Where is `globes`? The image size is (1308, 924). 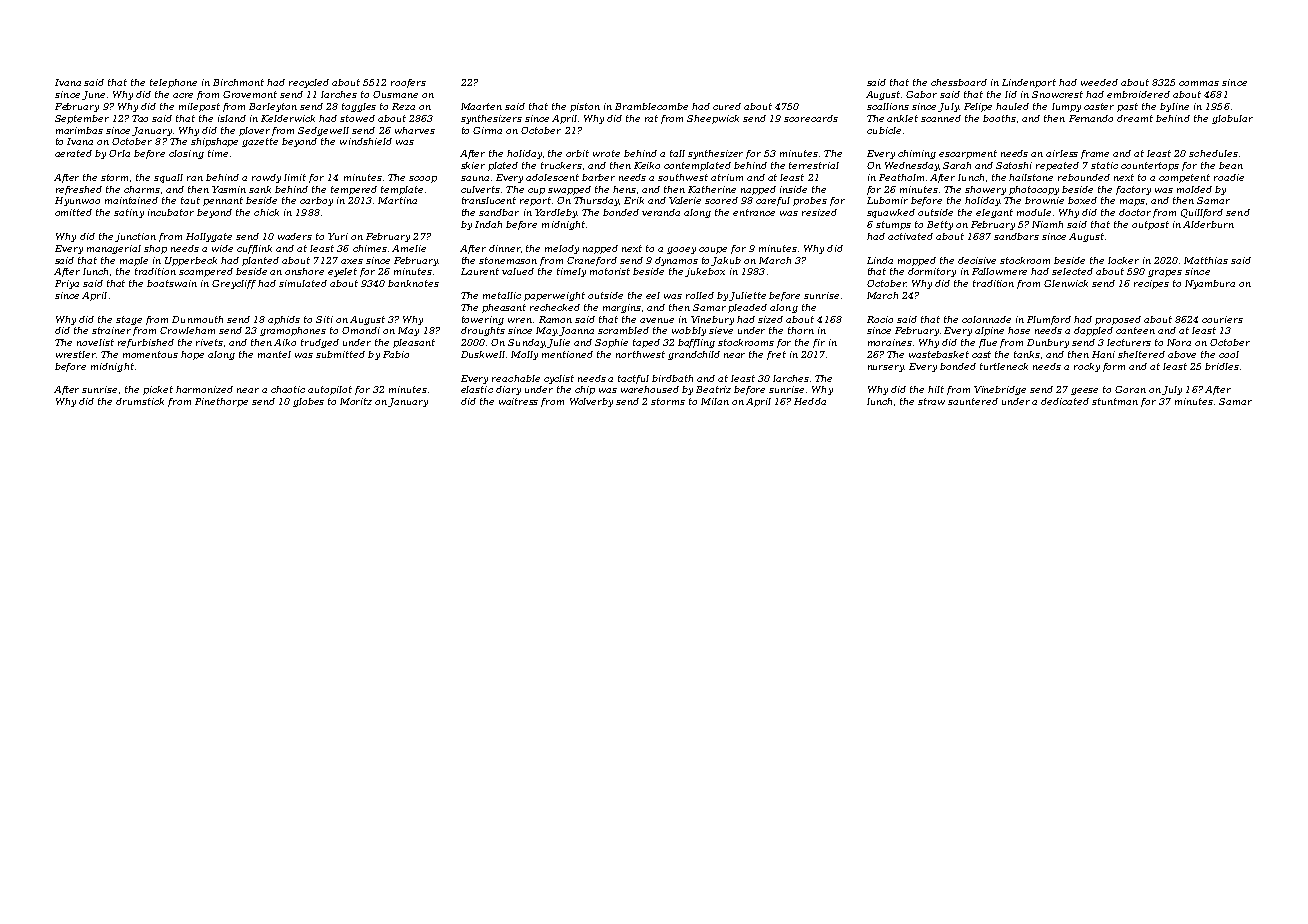
globes is located at coordinates (308, 402).
